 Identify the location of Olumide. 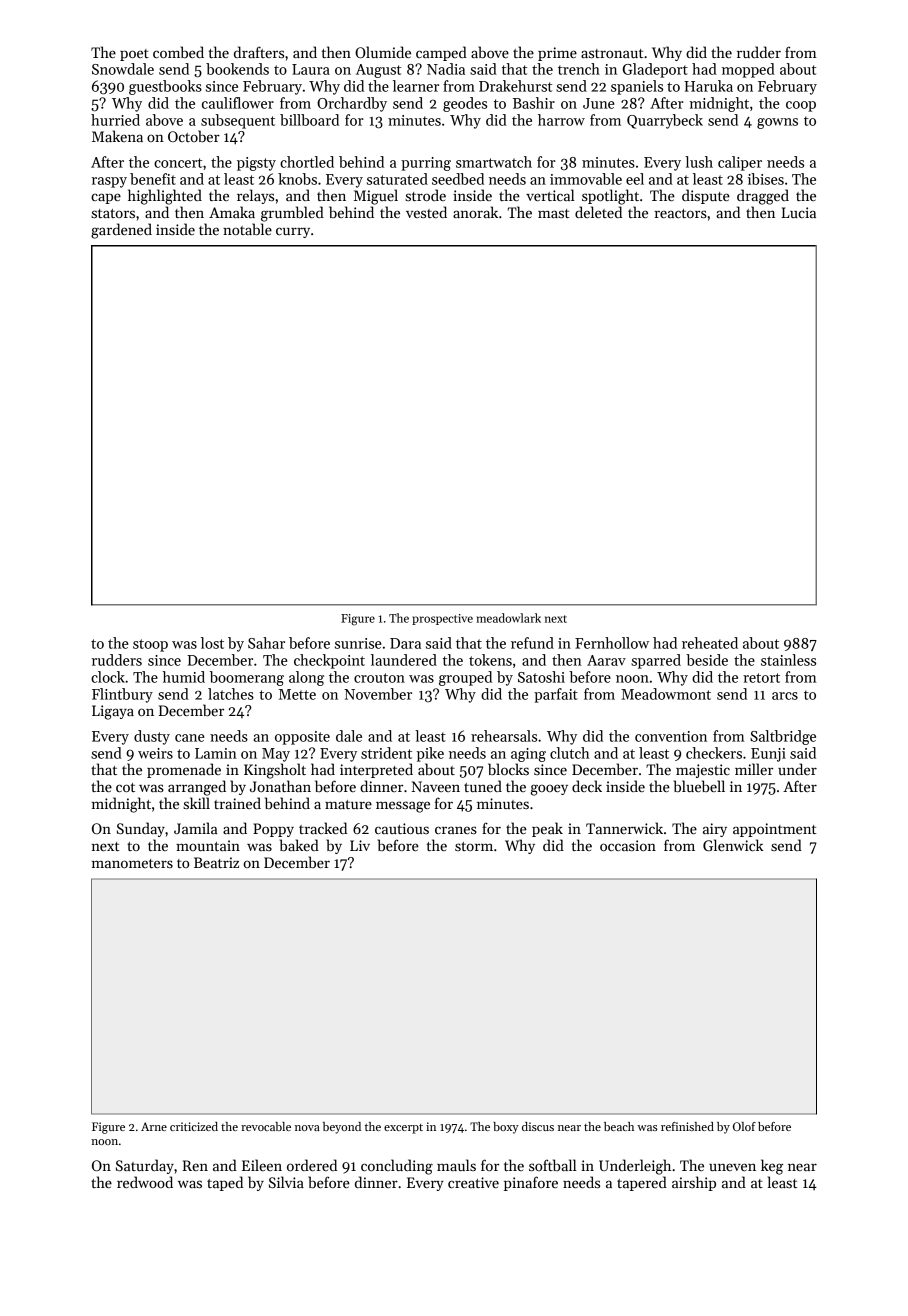
(383, 52).
